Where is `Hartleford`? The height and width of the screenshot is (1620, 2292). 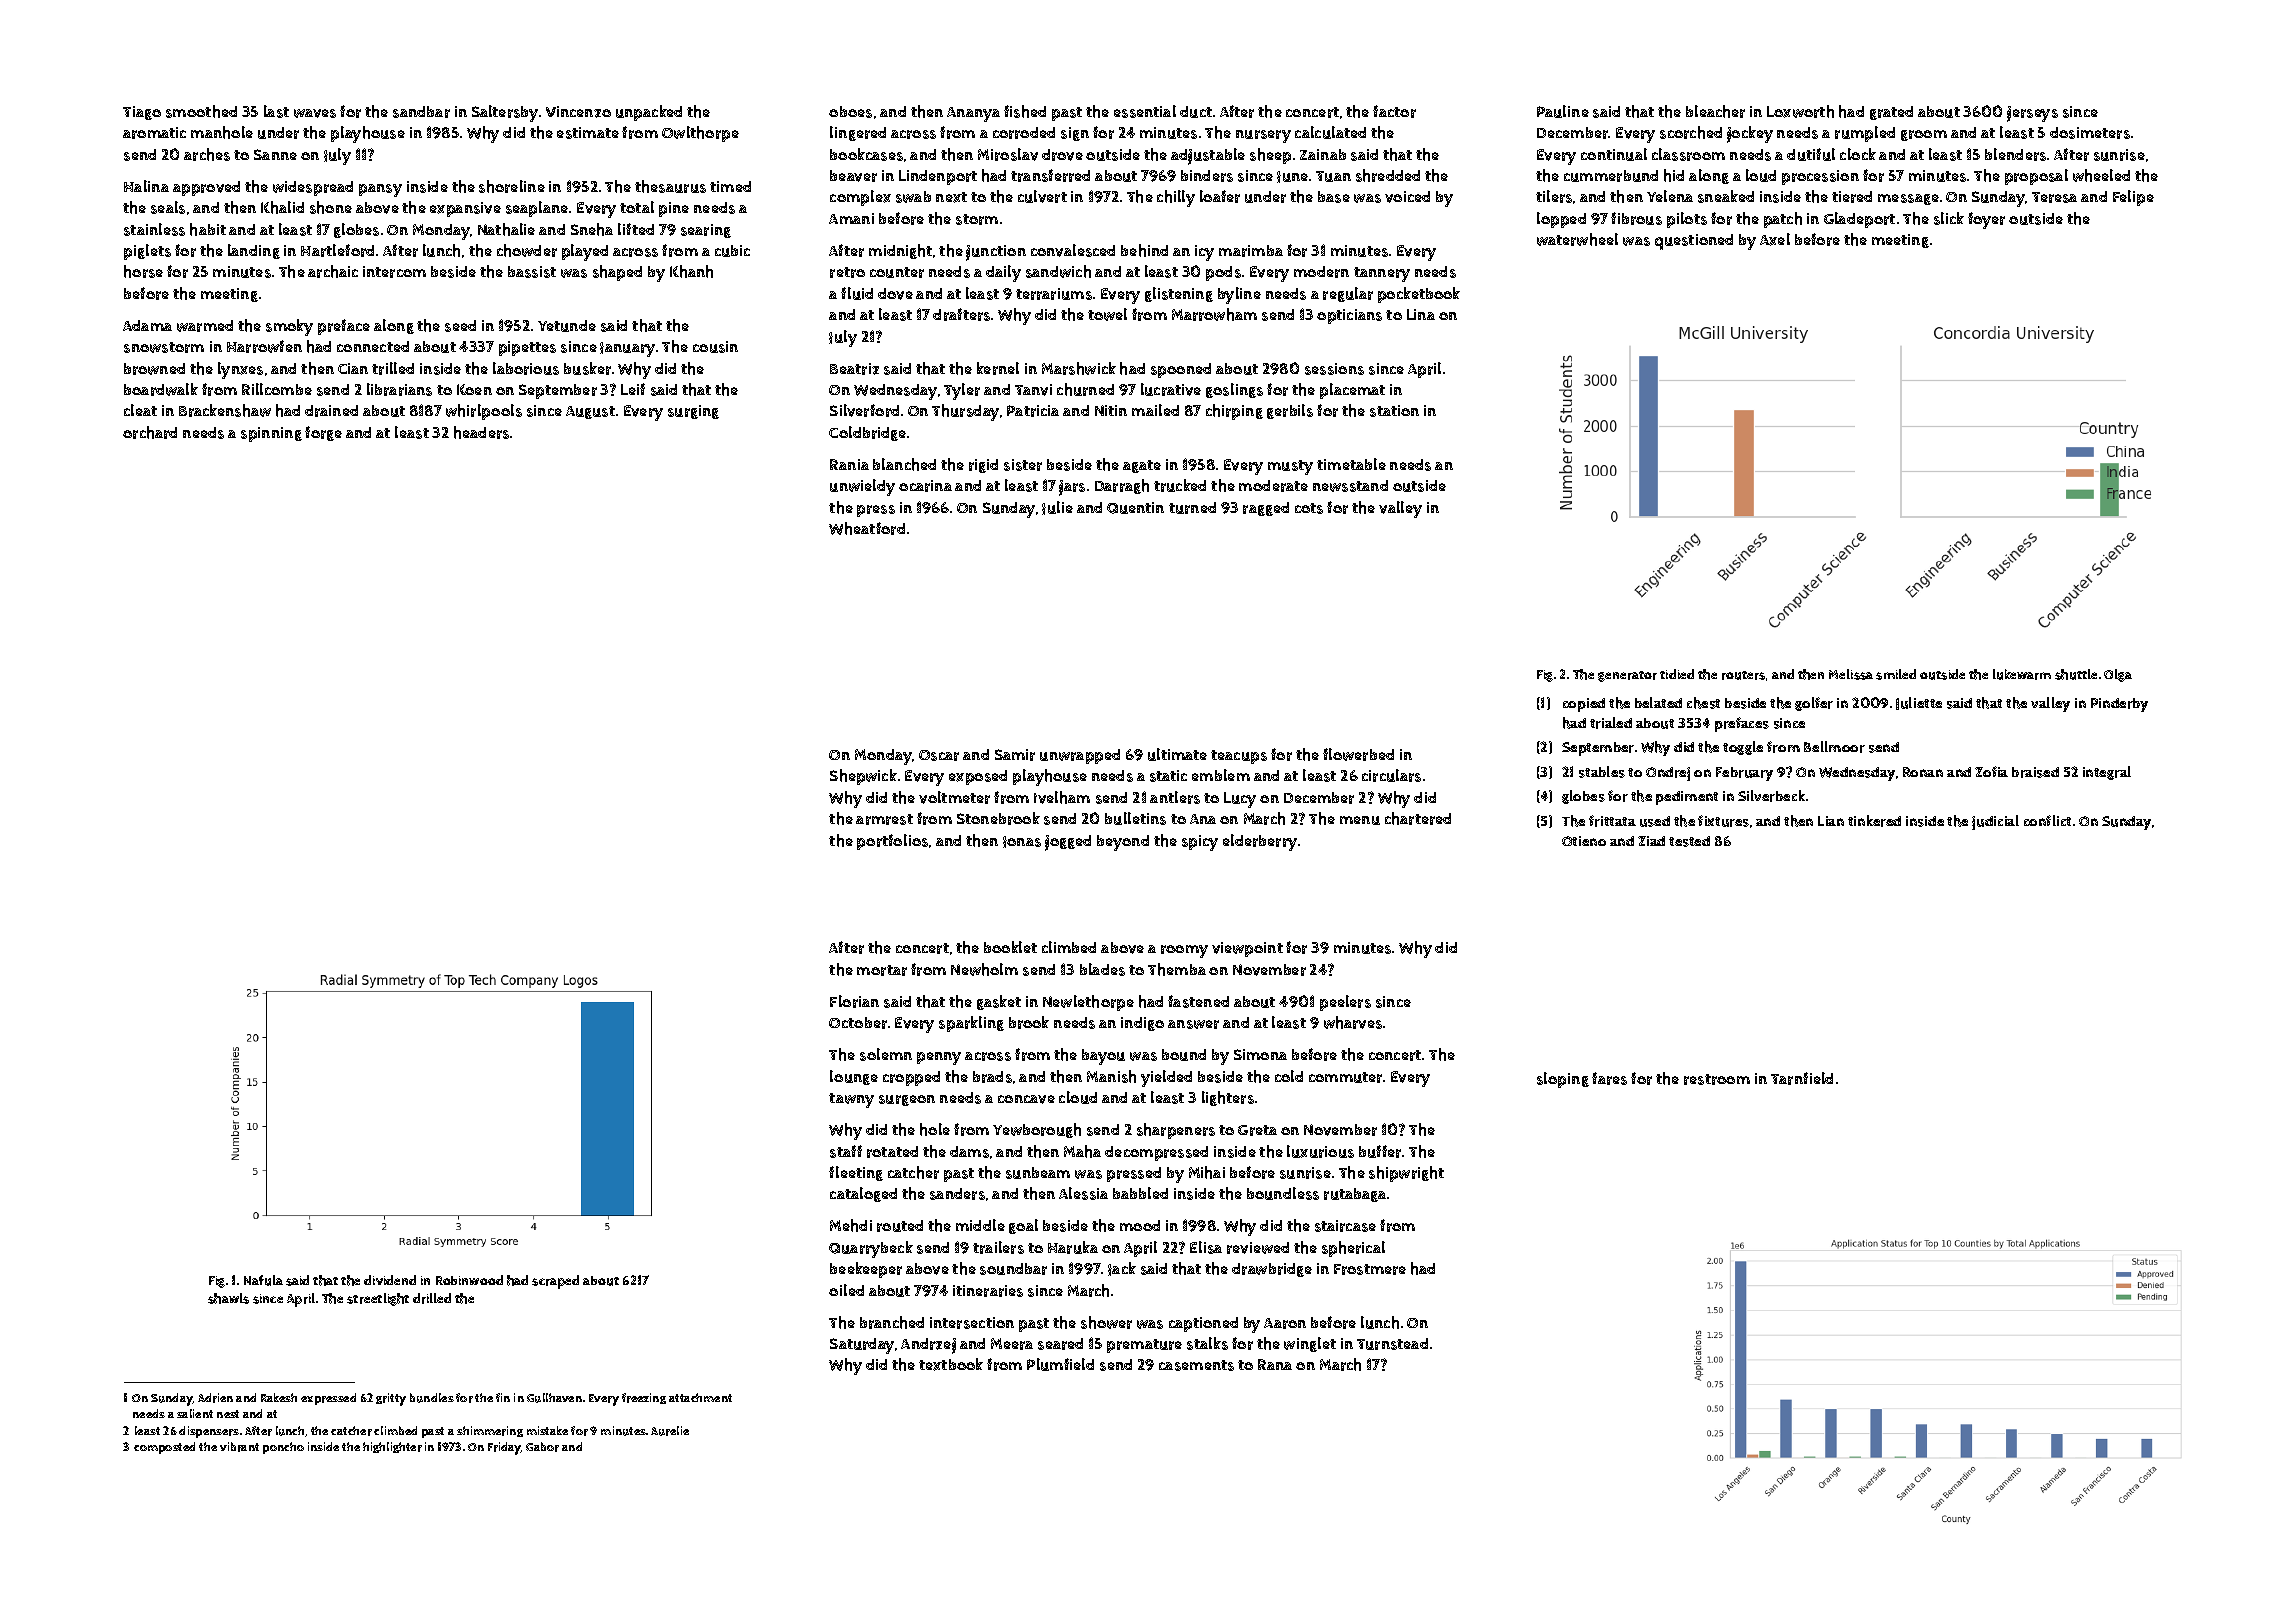 Hartleford is located at coordinates (337, 250).
